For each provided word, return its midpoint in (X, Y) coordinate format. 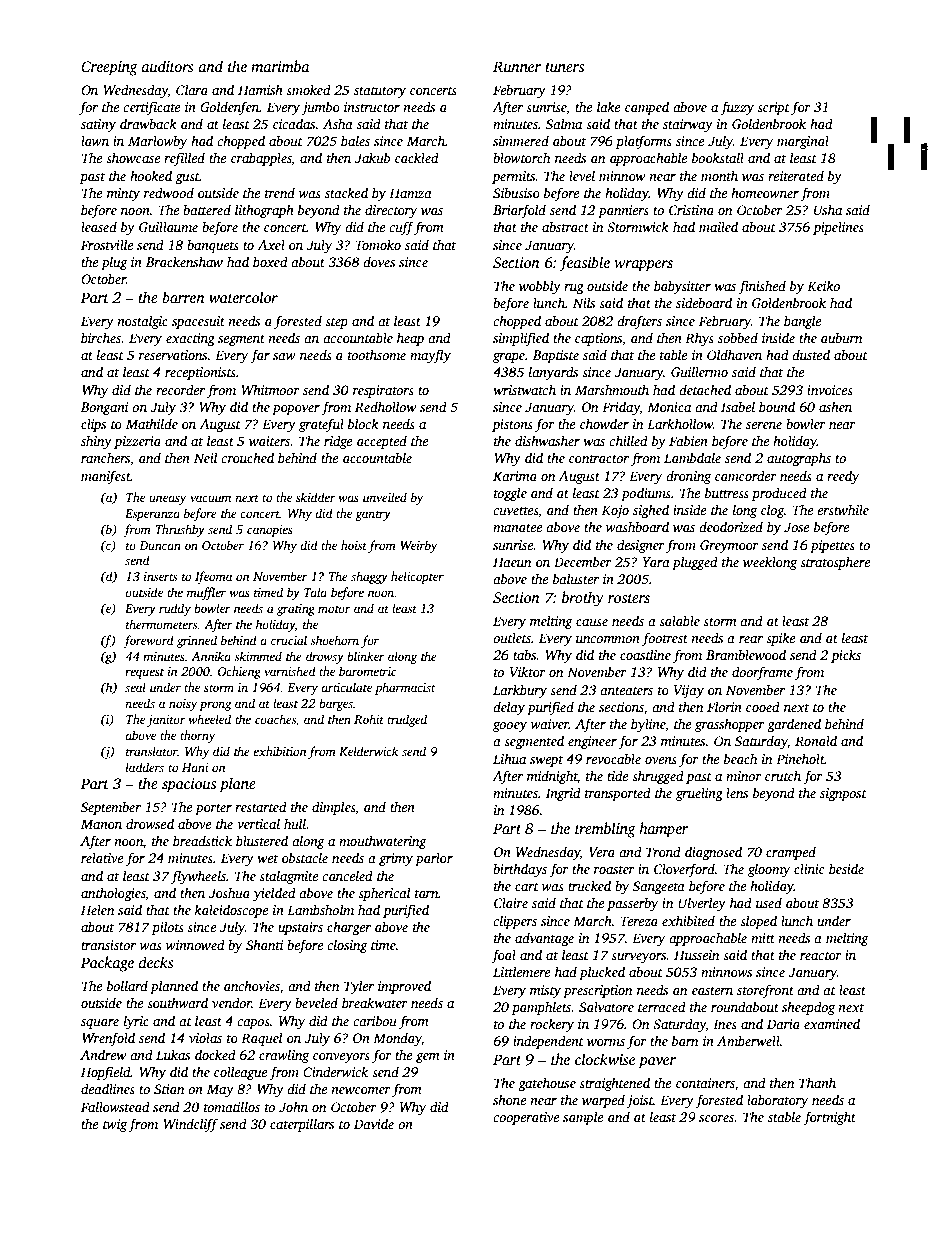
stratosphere (835, 563)
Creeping (109, 68)
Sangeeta (659, 887)
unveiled (385, 497)
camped (647, 108)
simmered (521, 140)
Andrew (103, 1054)
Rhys (699, 339)
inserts (160, 576)
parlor (434, 859)
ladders (145, 767)
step (336, 323)
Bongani (104, 408)
